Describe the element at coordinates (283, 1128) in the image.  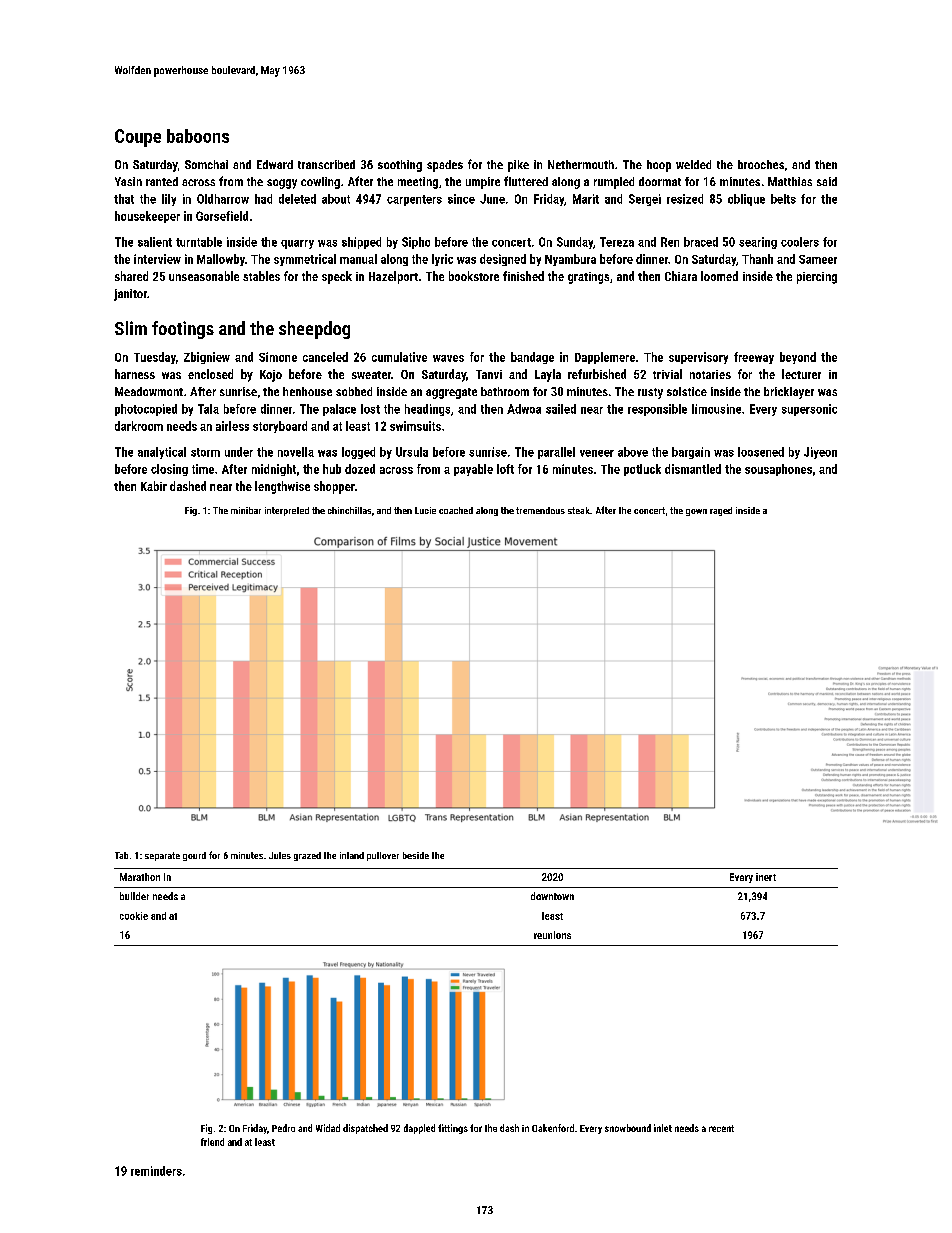
I see `Pedro` at that location.
